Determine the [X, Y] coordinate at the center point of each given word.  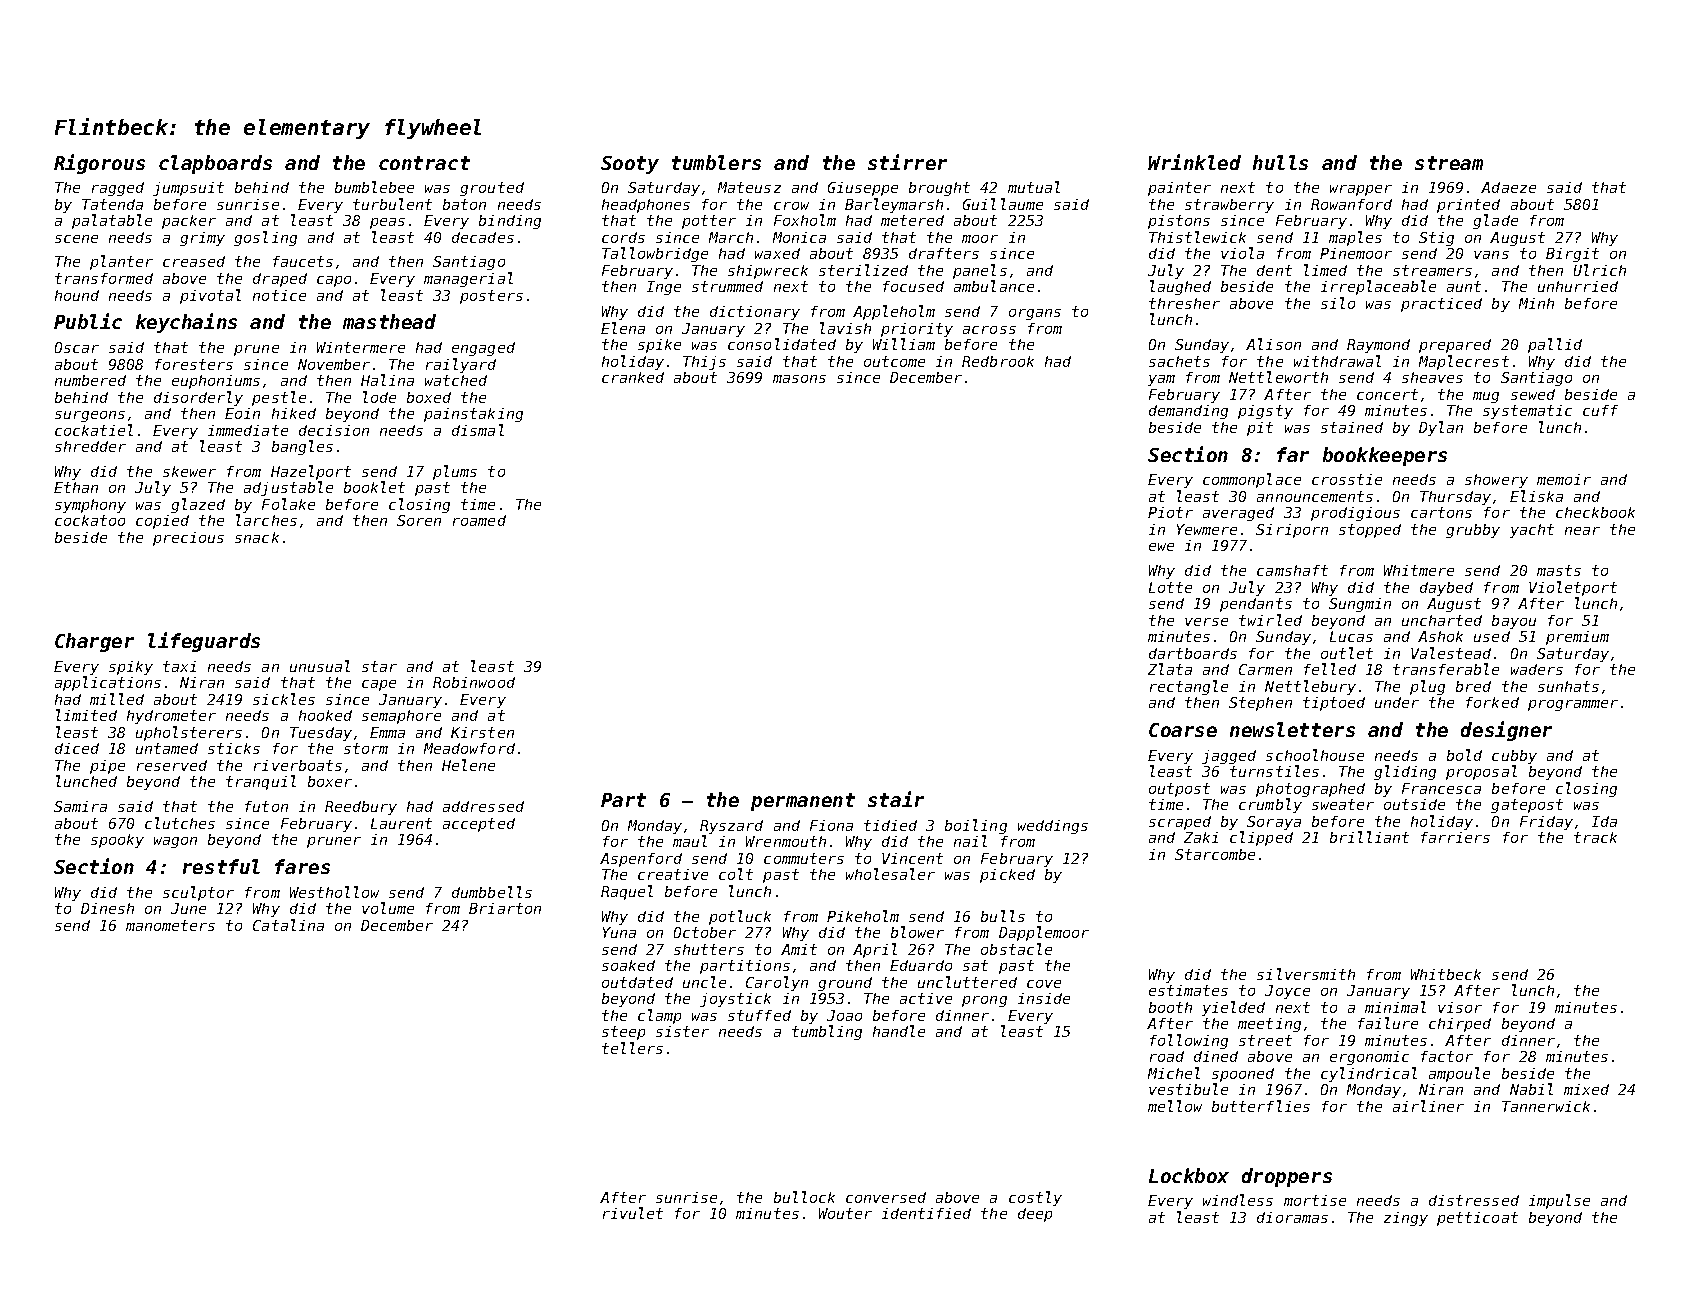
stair [896, 799]
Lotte [1170, 587]
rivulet [633, 1213]
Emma [387, 732]
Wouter [845, 1213]
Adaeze [1508, 187]
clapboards [215, 164]
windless [1238, 1200]
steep [623, 1033]
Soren [419, 520]
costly [1035, 1198]
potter [709, 222]
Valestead [1451, 653]
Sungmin [1360, 605]
